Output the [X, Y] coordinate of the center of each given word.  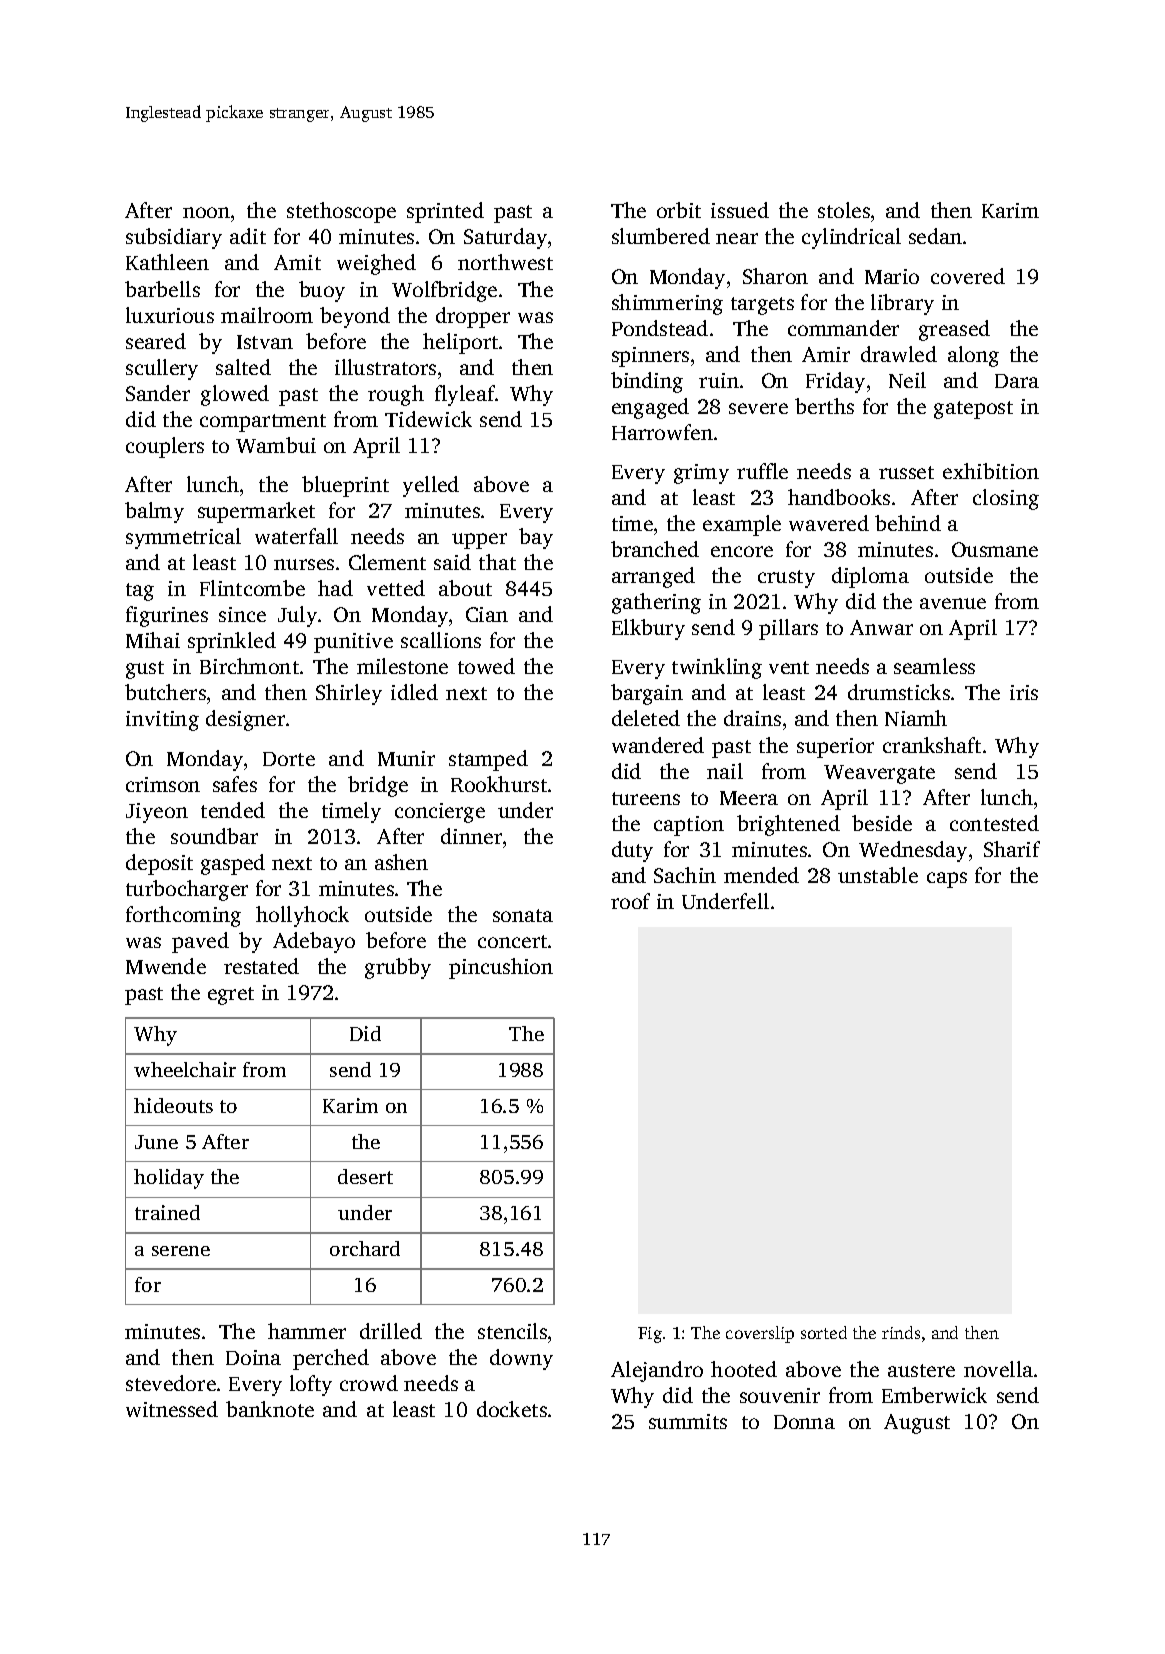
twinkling [717, 668]
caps [947, 880]
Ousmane [995, 549]
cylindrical [851, 238]
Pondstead [660, 328]
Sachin [685, 875]
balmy [154, 512]
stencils [512, 1331]
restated [261, 966]
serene [181, 1251]
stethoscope [341, 212]
